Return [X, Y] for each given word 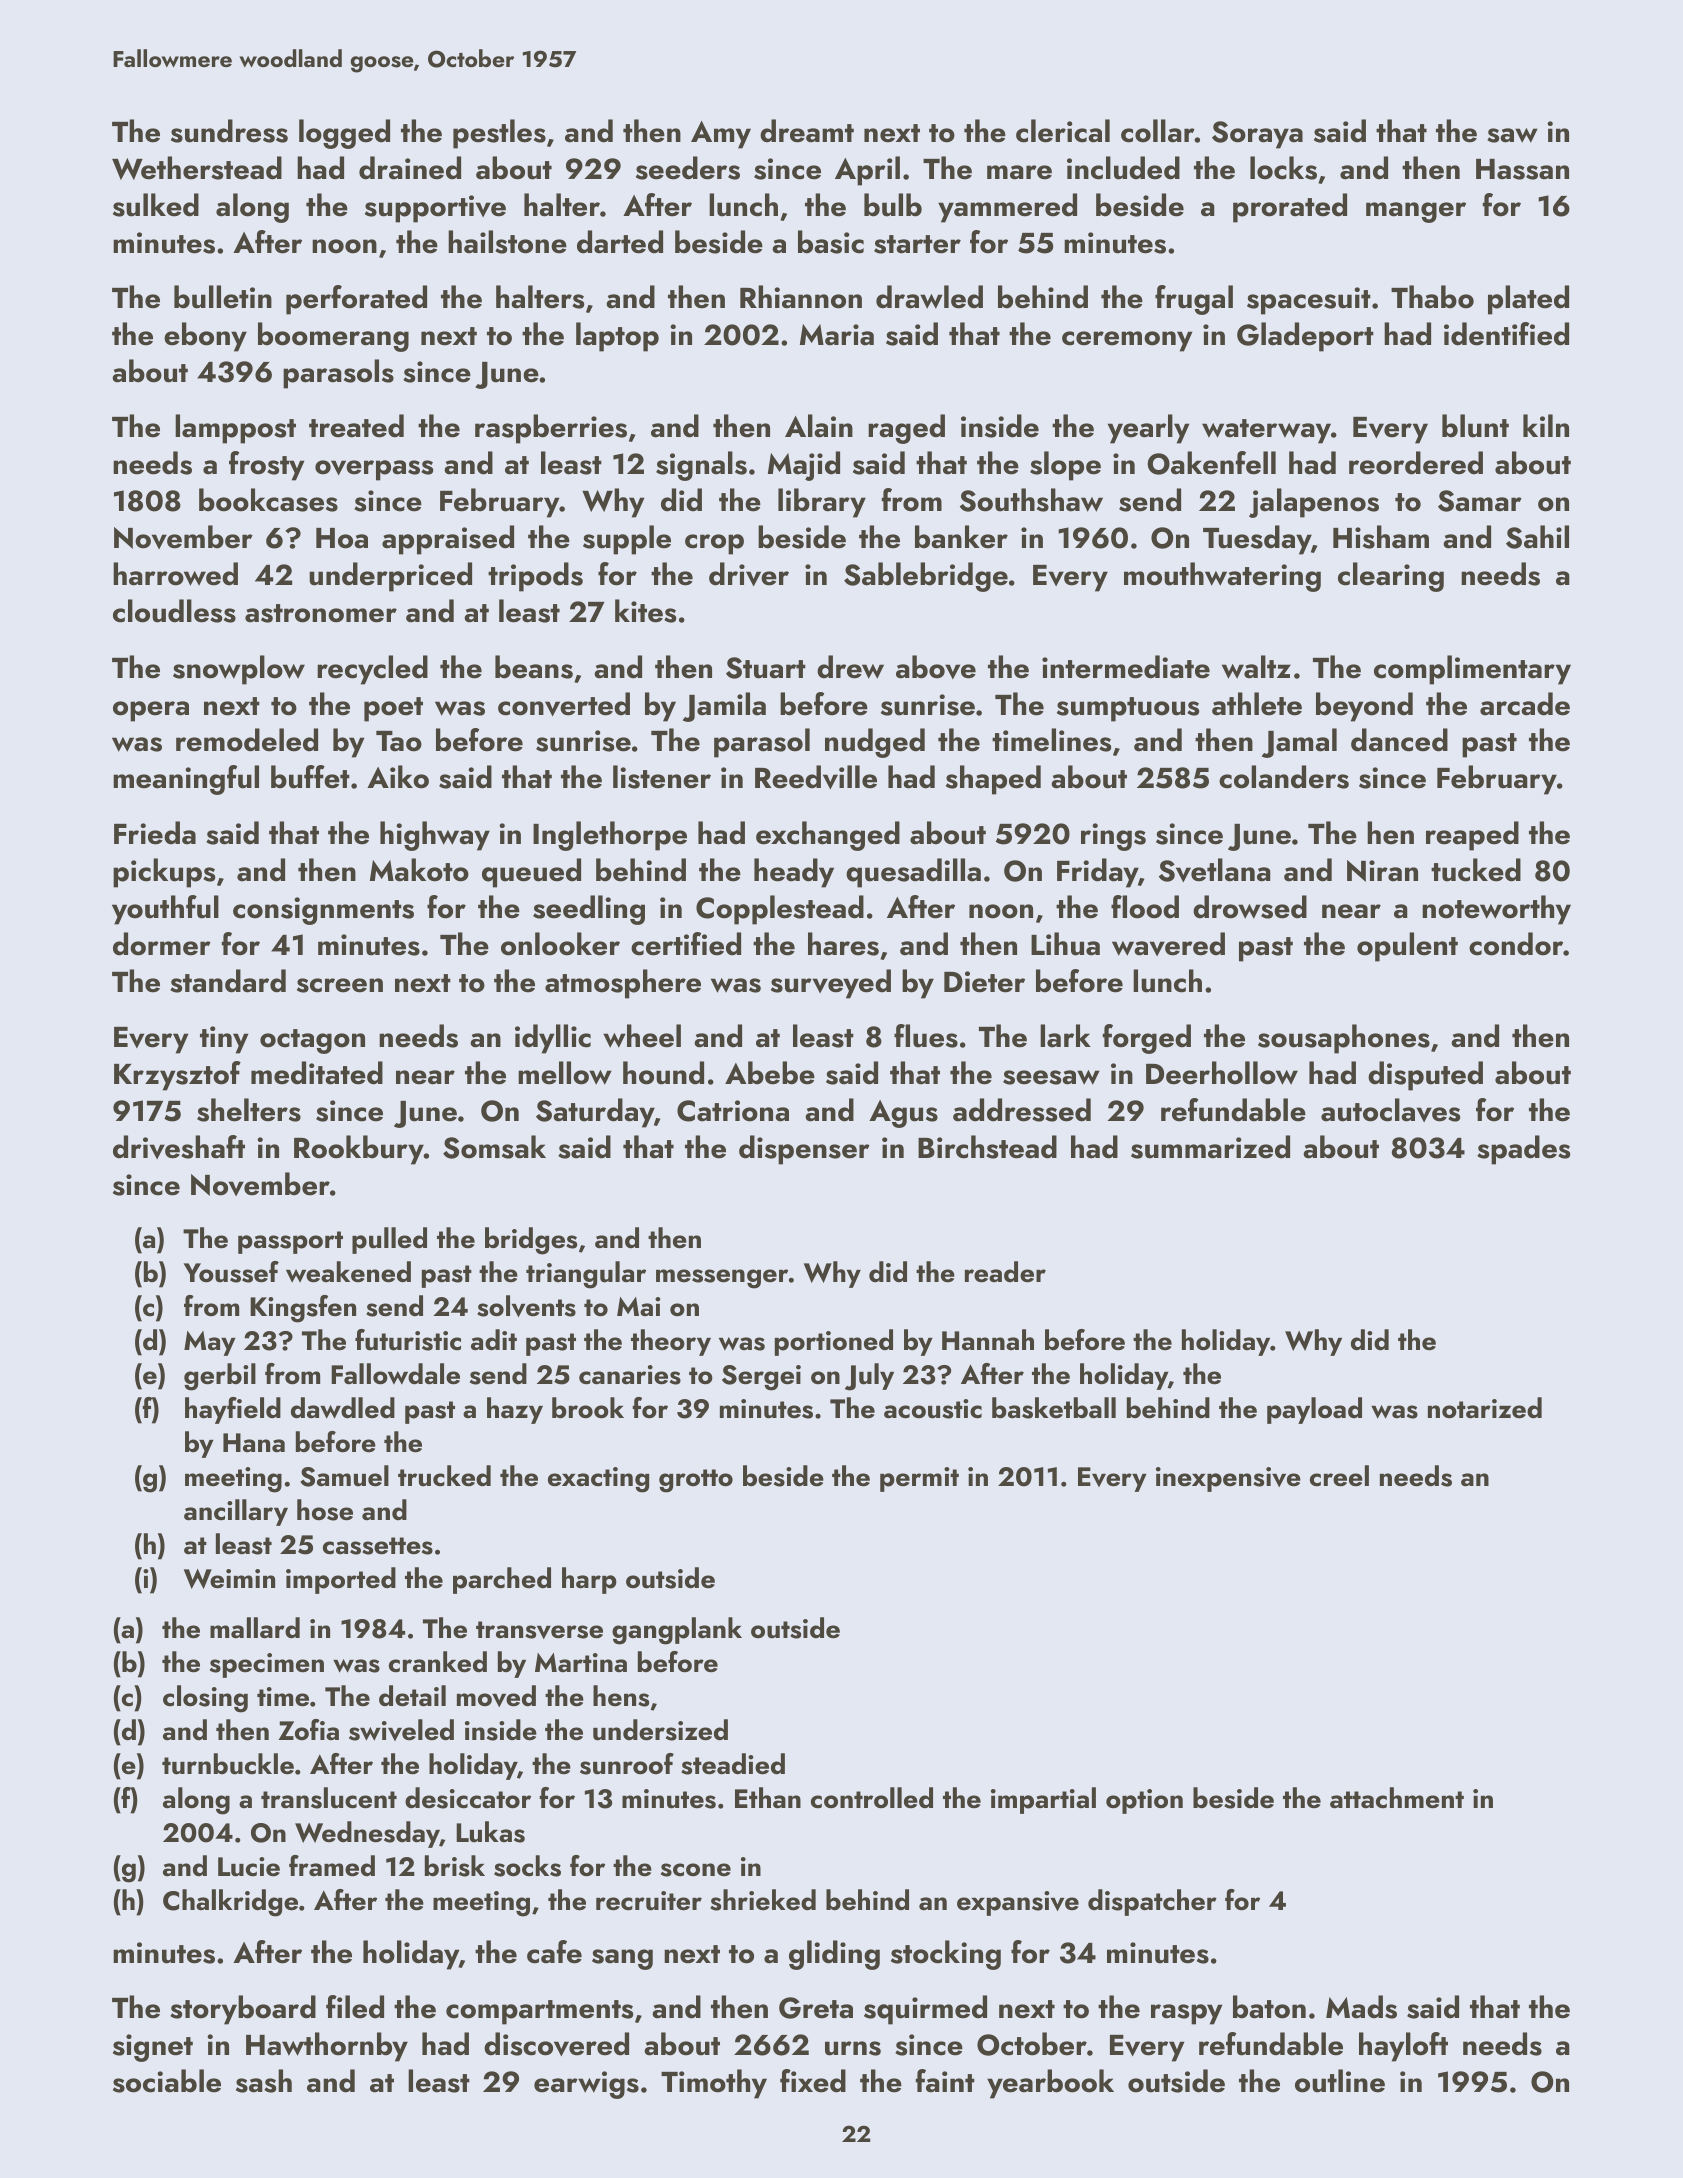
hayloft [1403, 2047]
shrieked [763, 1900]
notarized [1485, 1408]
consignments [323, 911]
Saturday [595, 1113]
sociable [167, 2081]
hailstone [507, 242]
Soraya [1257, 135]
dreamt [807, 131]
